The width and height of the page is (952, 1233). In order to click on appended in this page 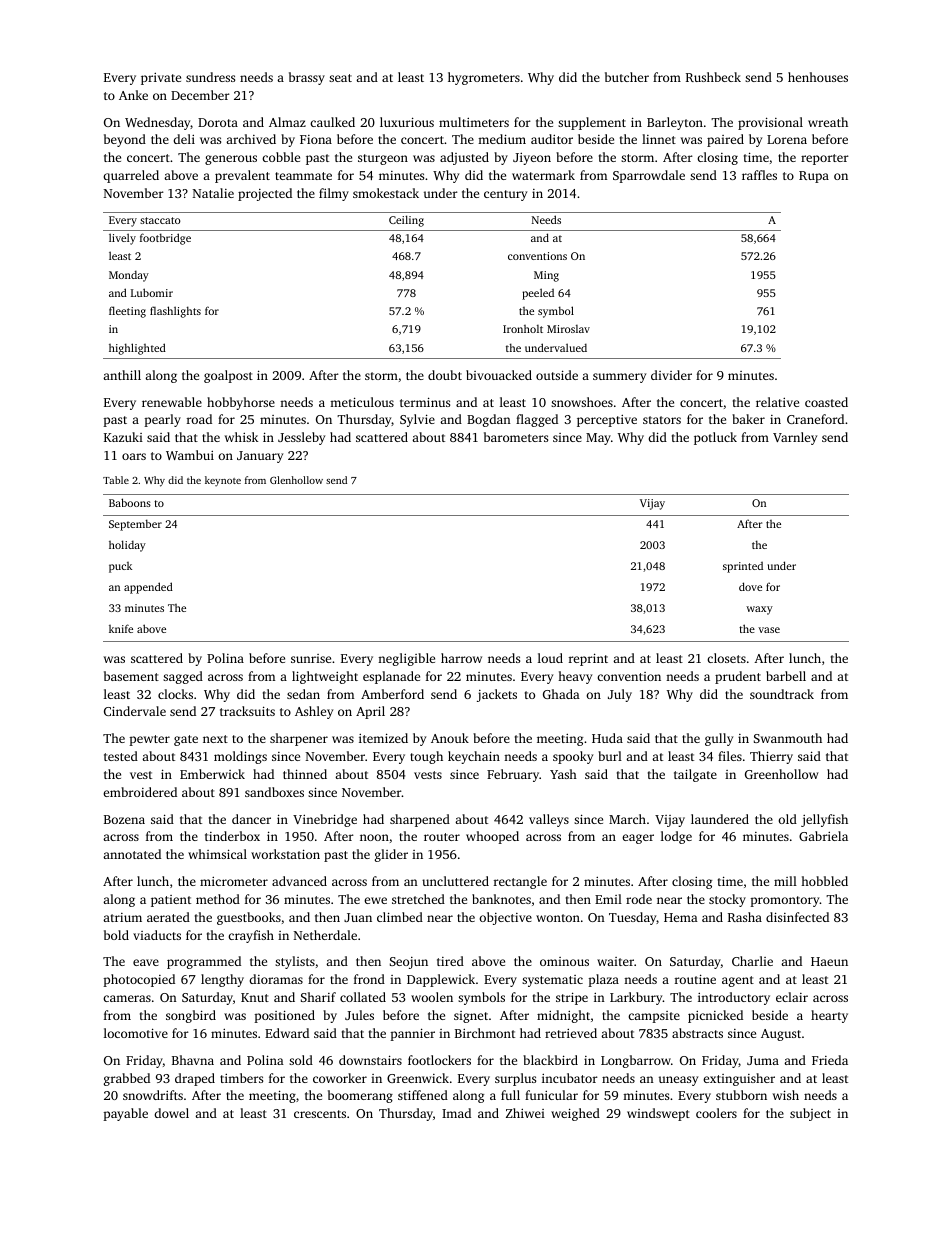, I will do `click(148, 588)`.
